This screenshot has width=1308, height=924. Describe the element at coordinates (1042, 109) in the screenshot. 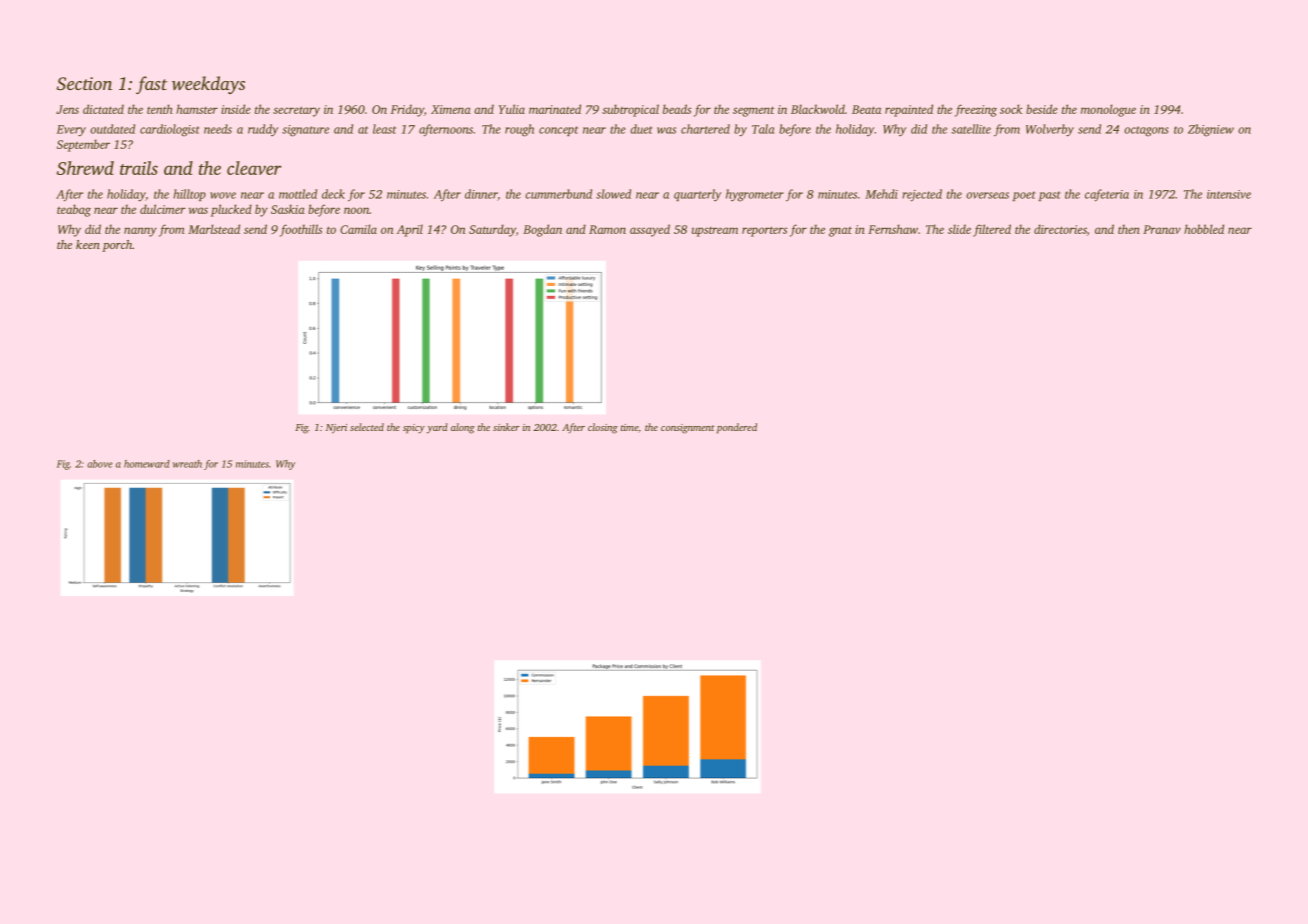

I see `beside` at that location.
